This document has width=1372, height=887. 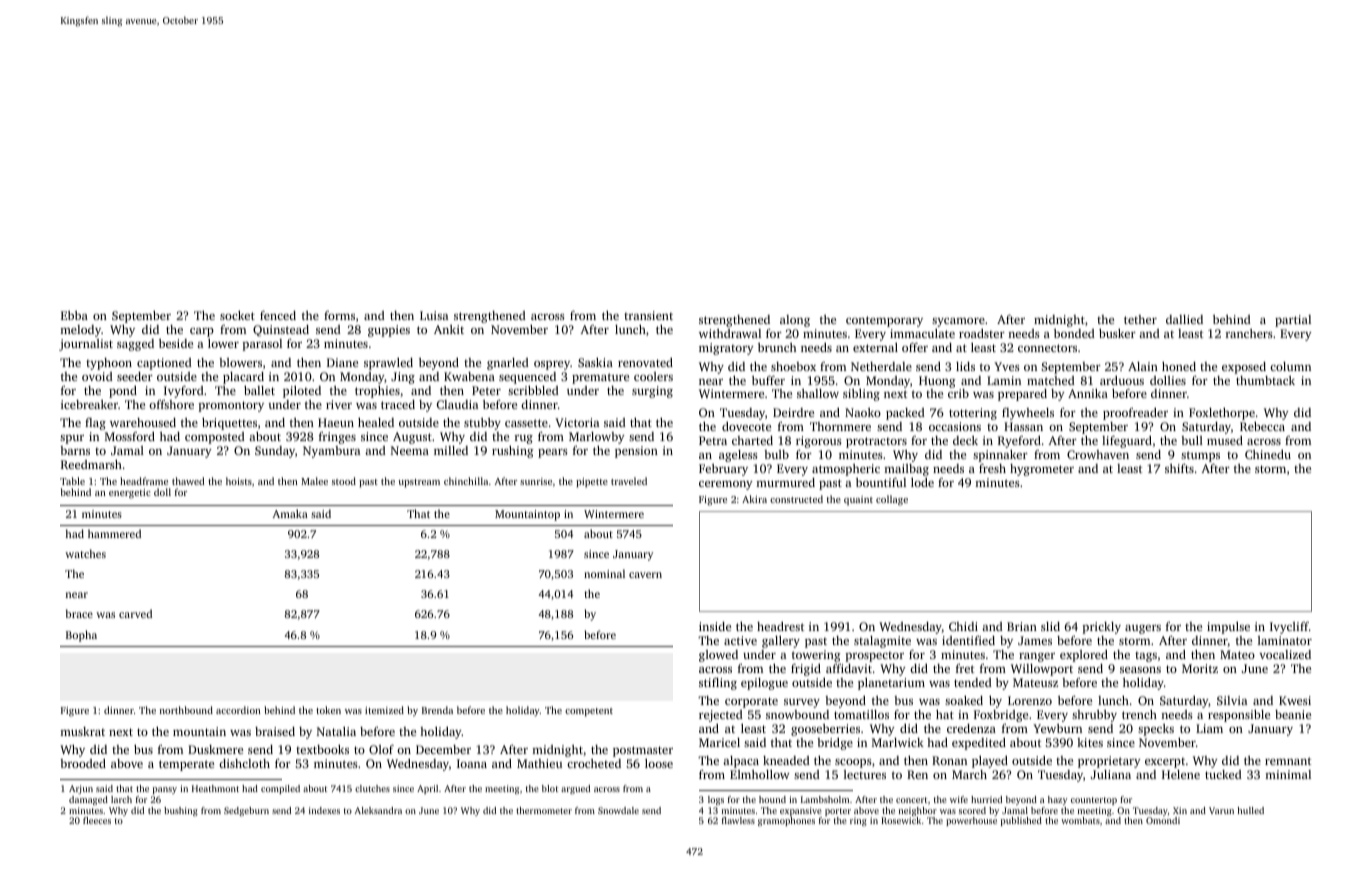 What do you see at coordinates (884, 321) in the document?
I see `contemporary` at bounding box center [884, 321].
